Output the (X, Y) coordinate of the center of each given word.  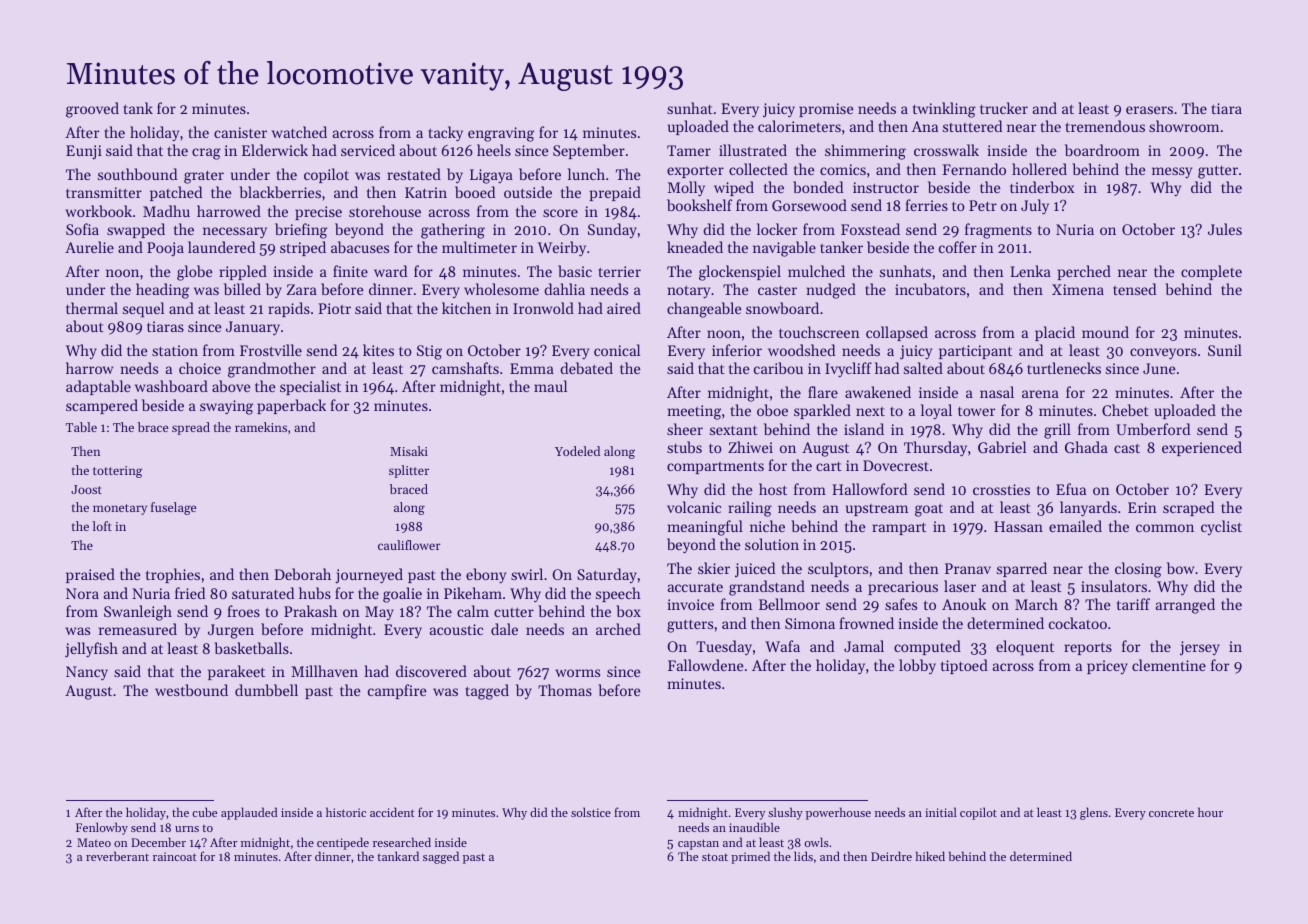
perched (1084, 272)
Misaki (409, 451)
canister (240, 132)
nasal (997, 392)
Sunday (612, 230)
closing (1138, 570)
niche (767, 526)
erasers (1149, 110)
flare (823, 392)
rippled (243, 272)
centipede (343, 843)
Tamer (689, 150)
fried (190, 593)
